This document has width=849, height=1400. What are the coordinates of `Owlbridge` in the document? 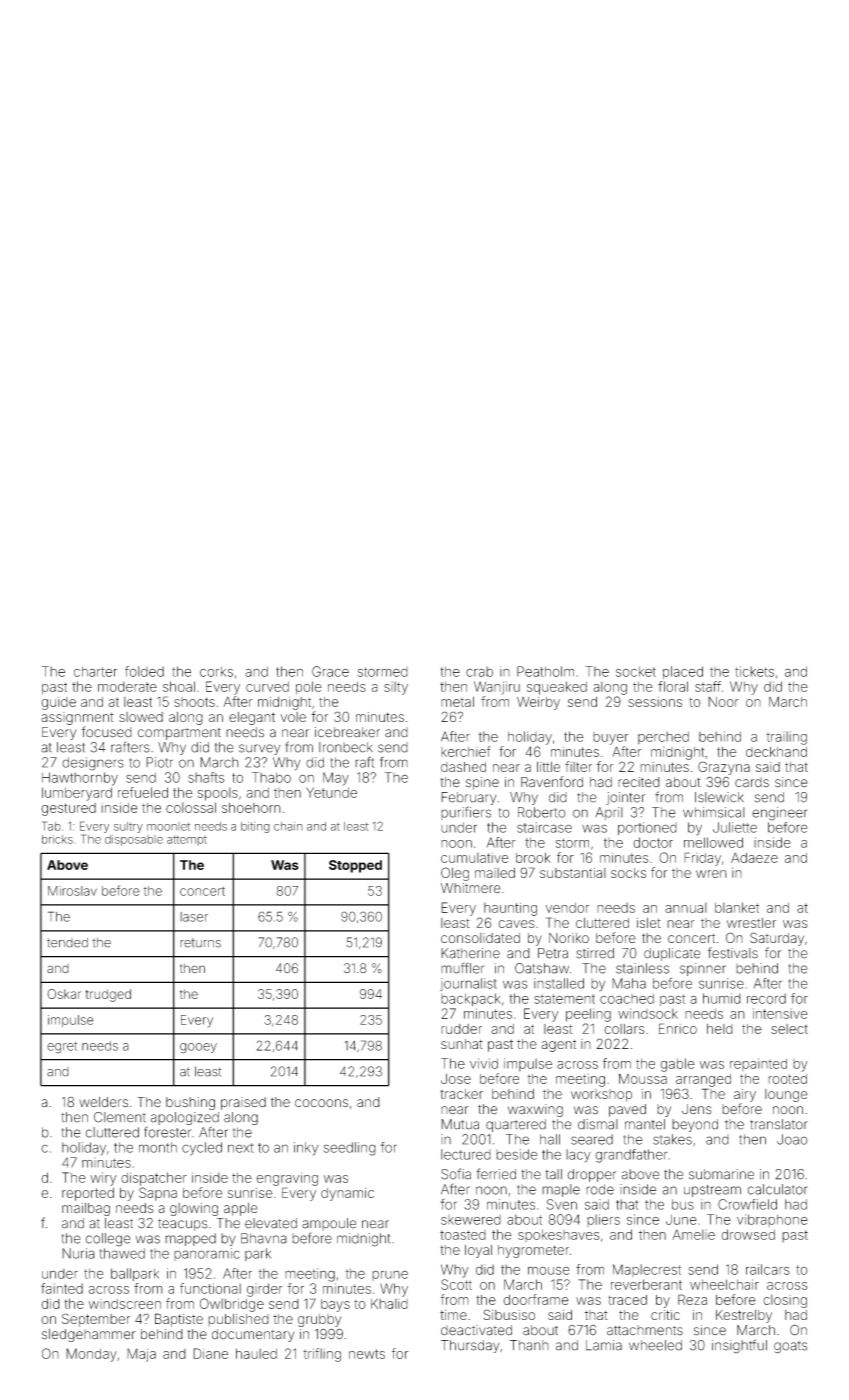 It's located at (232, 1305).
